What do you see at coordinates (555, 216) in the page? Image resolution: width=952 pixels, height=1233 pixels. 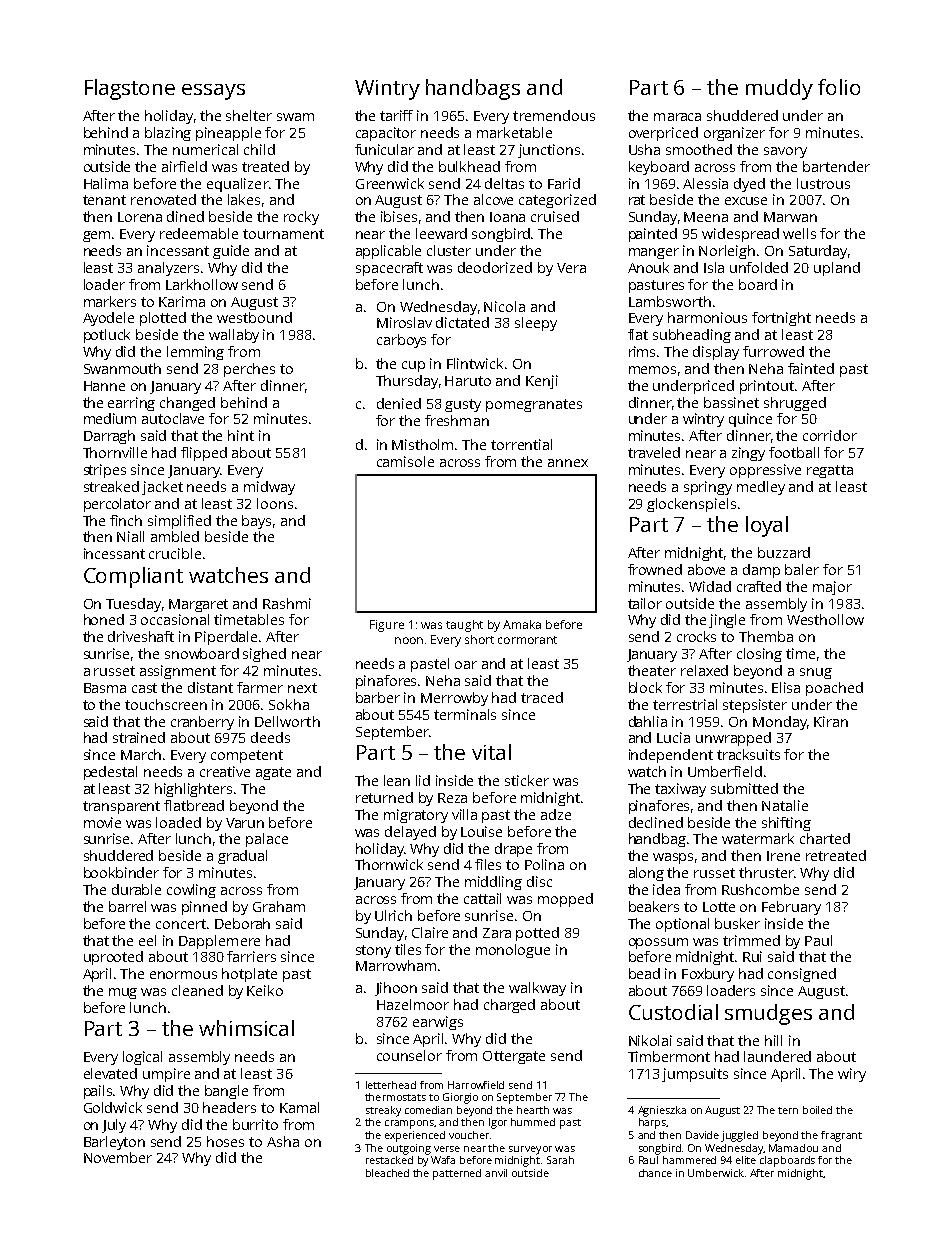 I see `cruised` at bounding box center [555, 216].
